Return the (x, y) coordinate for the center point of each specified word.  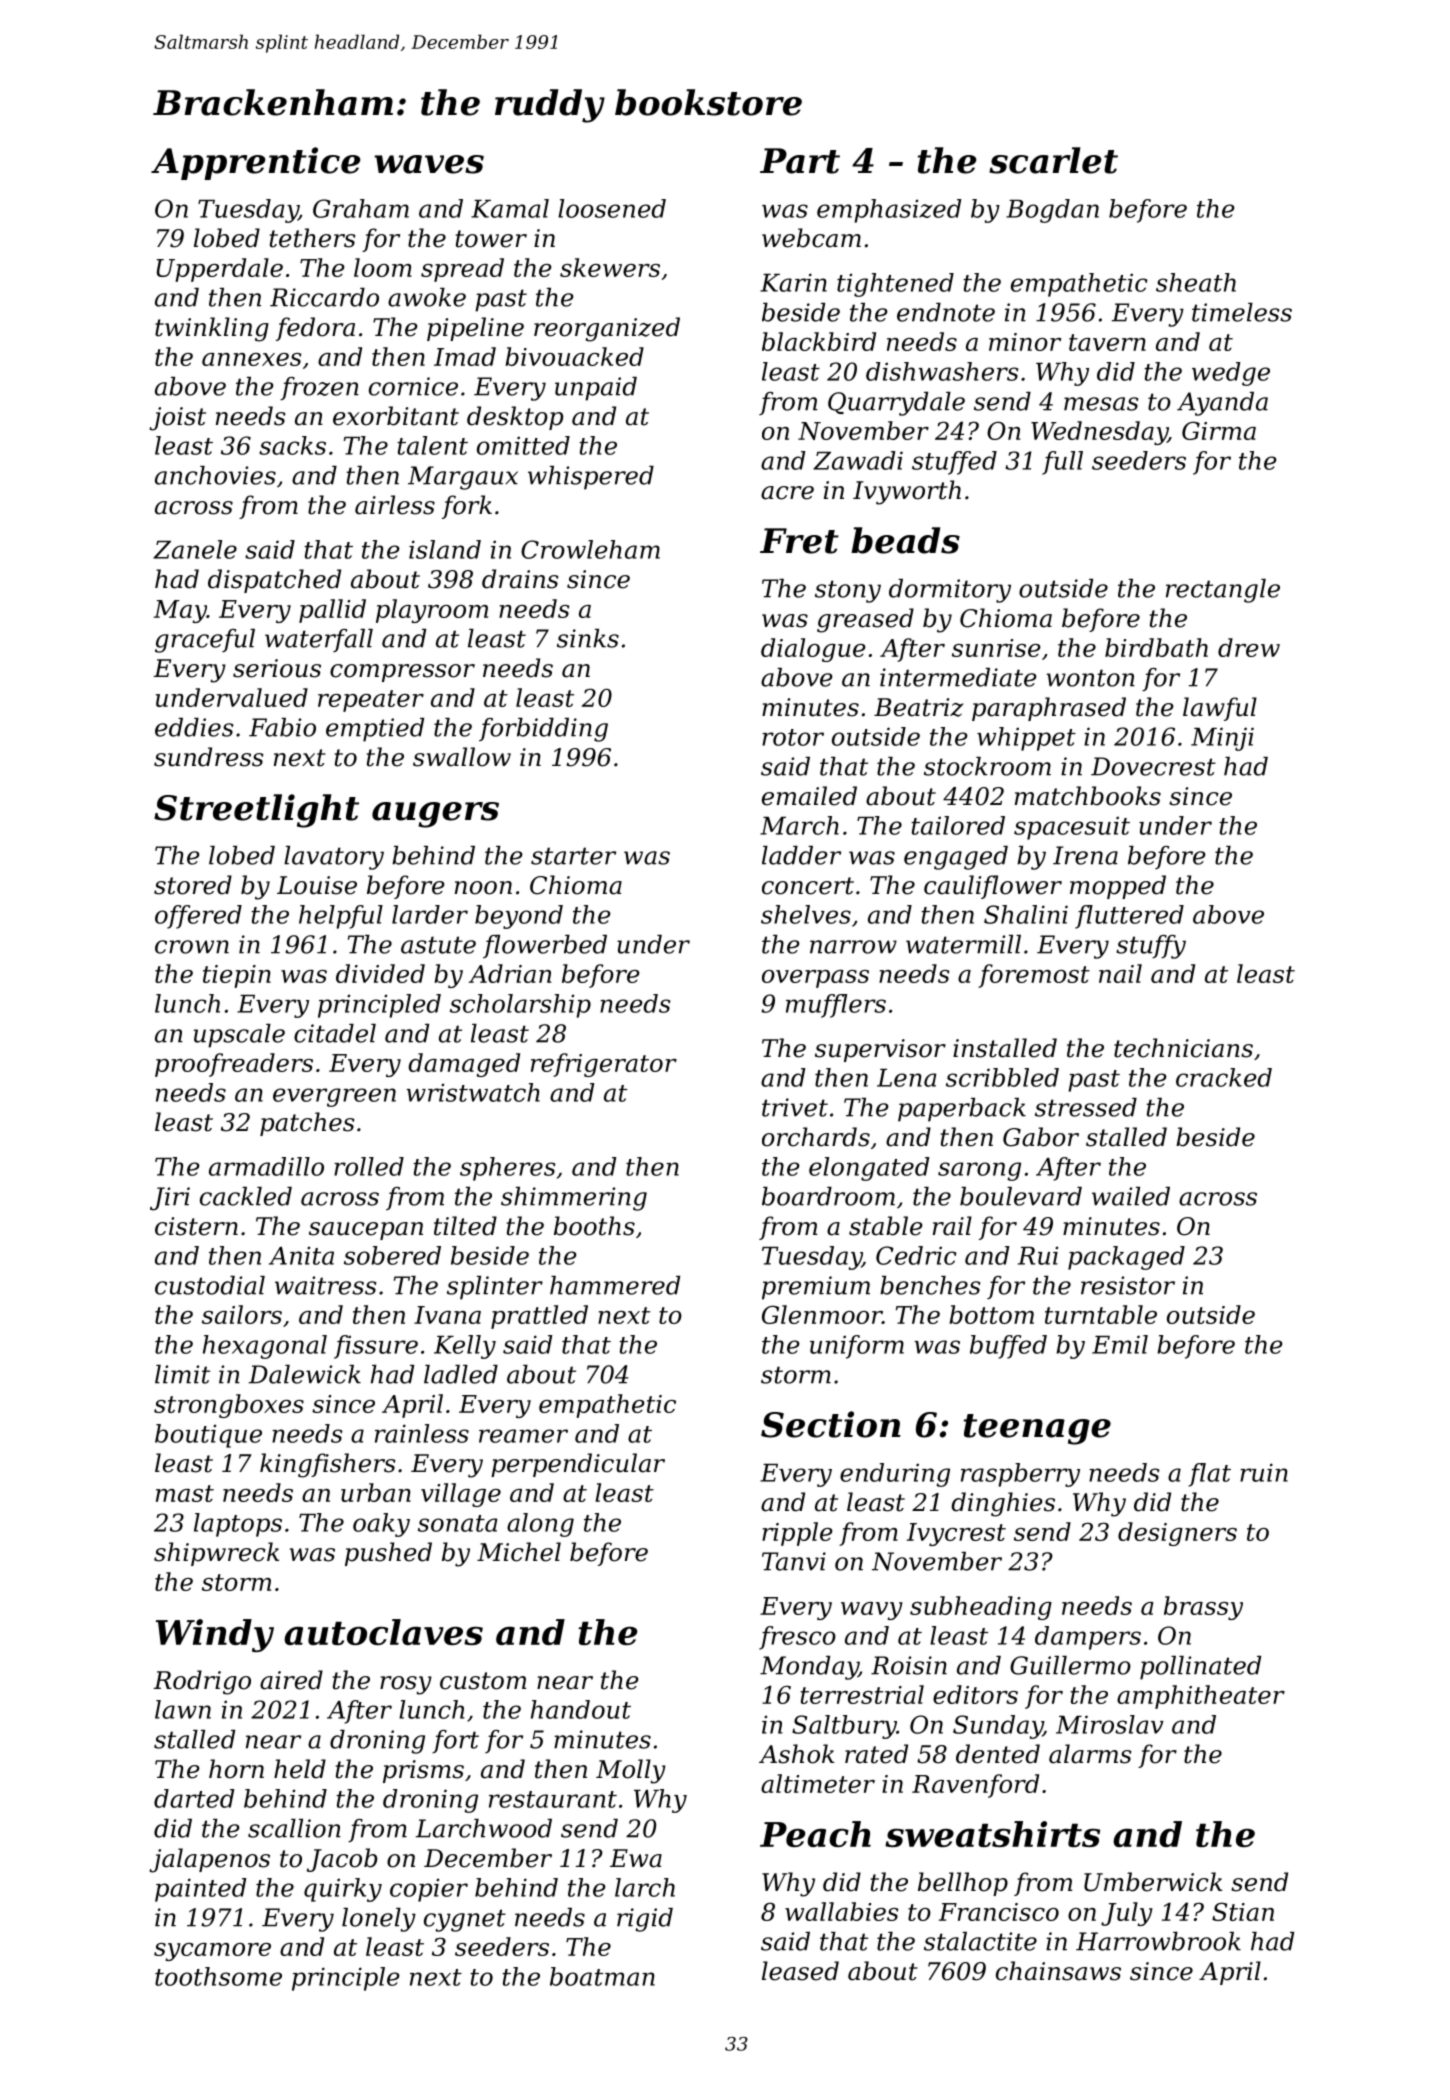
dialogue (813, 650)
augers (435, 815)
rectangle (1223, 591)
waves (429, 164)
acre (787, 493)
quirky (343, 1890)
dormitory (950, 591)
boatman (602, 1976)
